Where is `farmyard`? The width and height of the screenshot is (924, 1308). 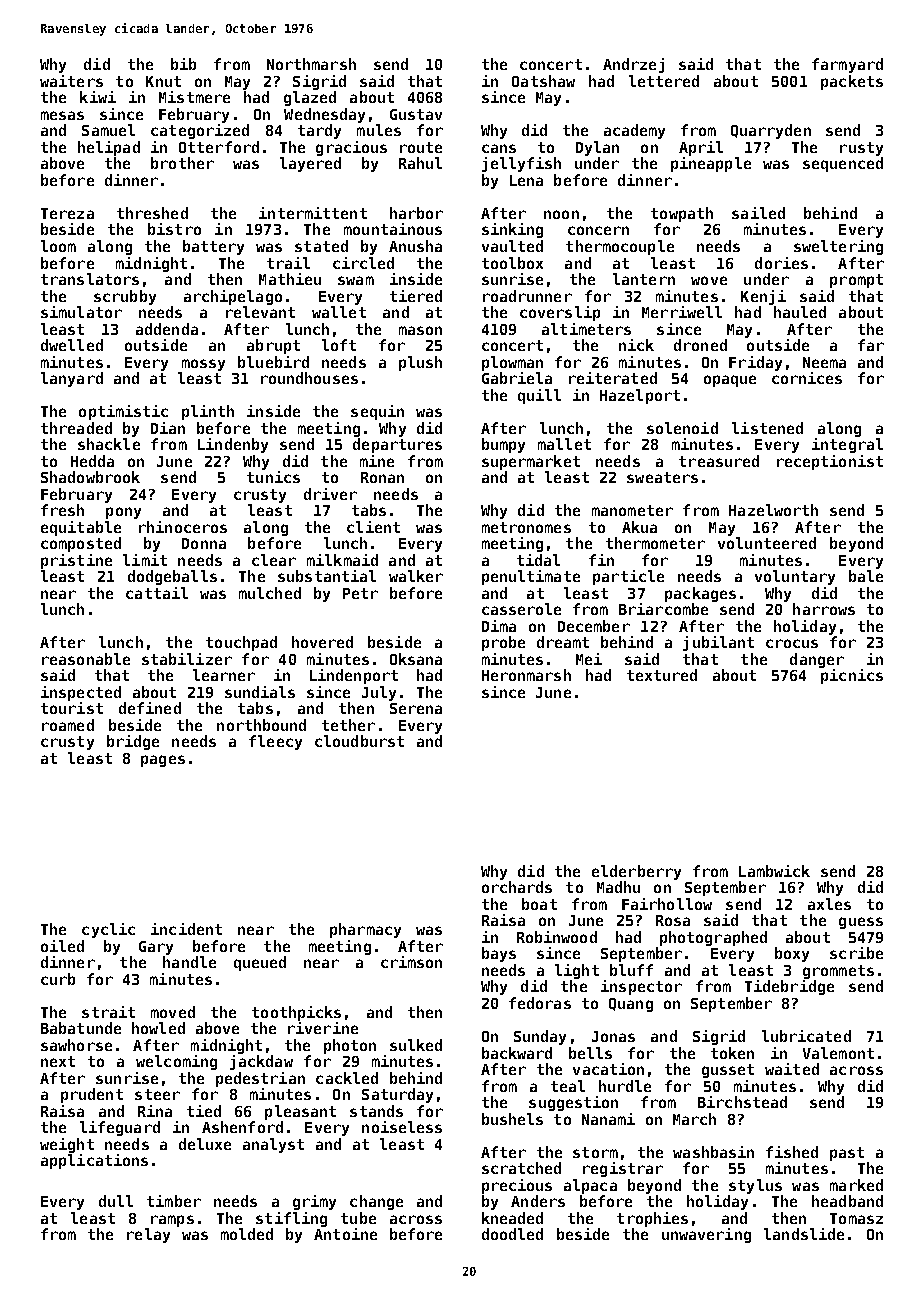 farmyard is located at coordinates (847, 65).
